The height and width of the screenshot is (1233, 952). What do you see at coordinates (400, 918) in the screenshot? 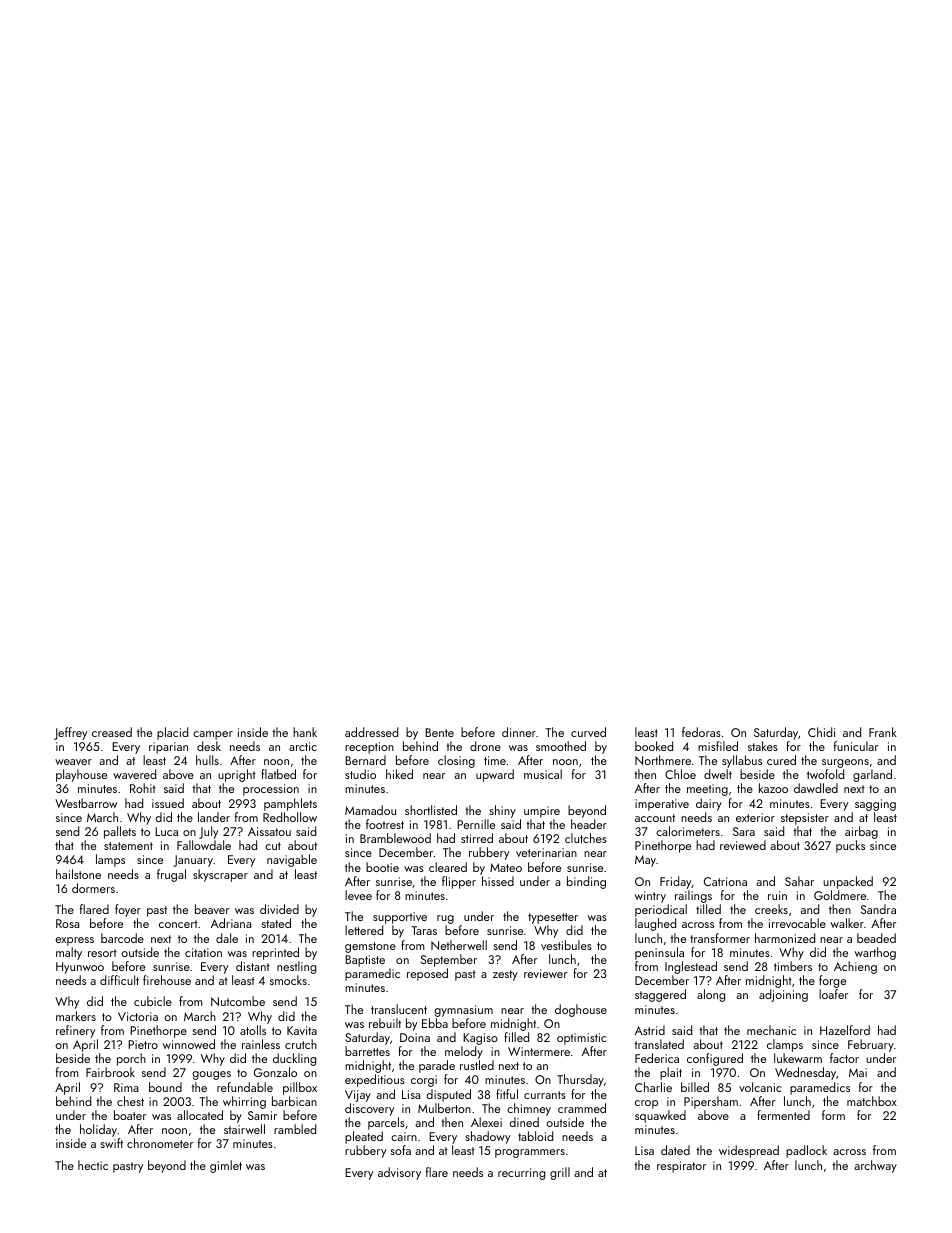
I see `supportive` at bounding box center [400, 918].
